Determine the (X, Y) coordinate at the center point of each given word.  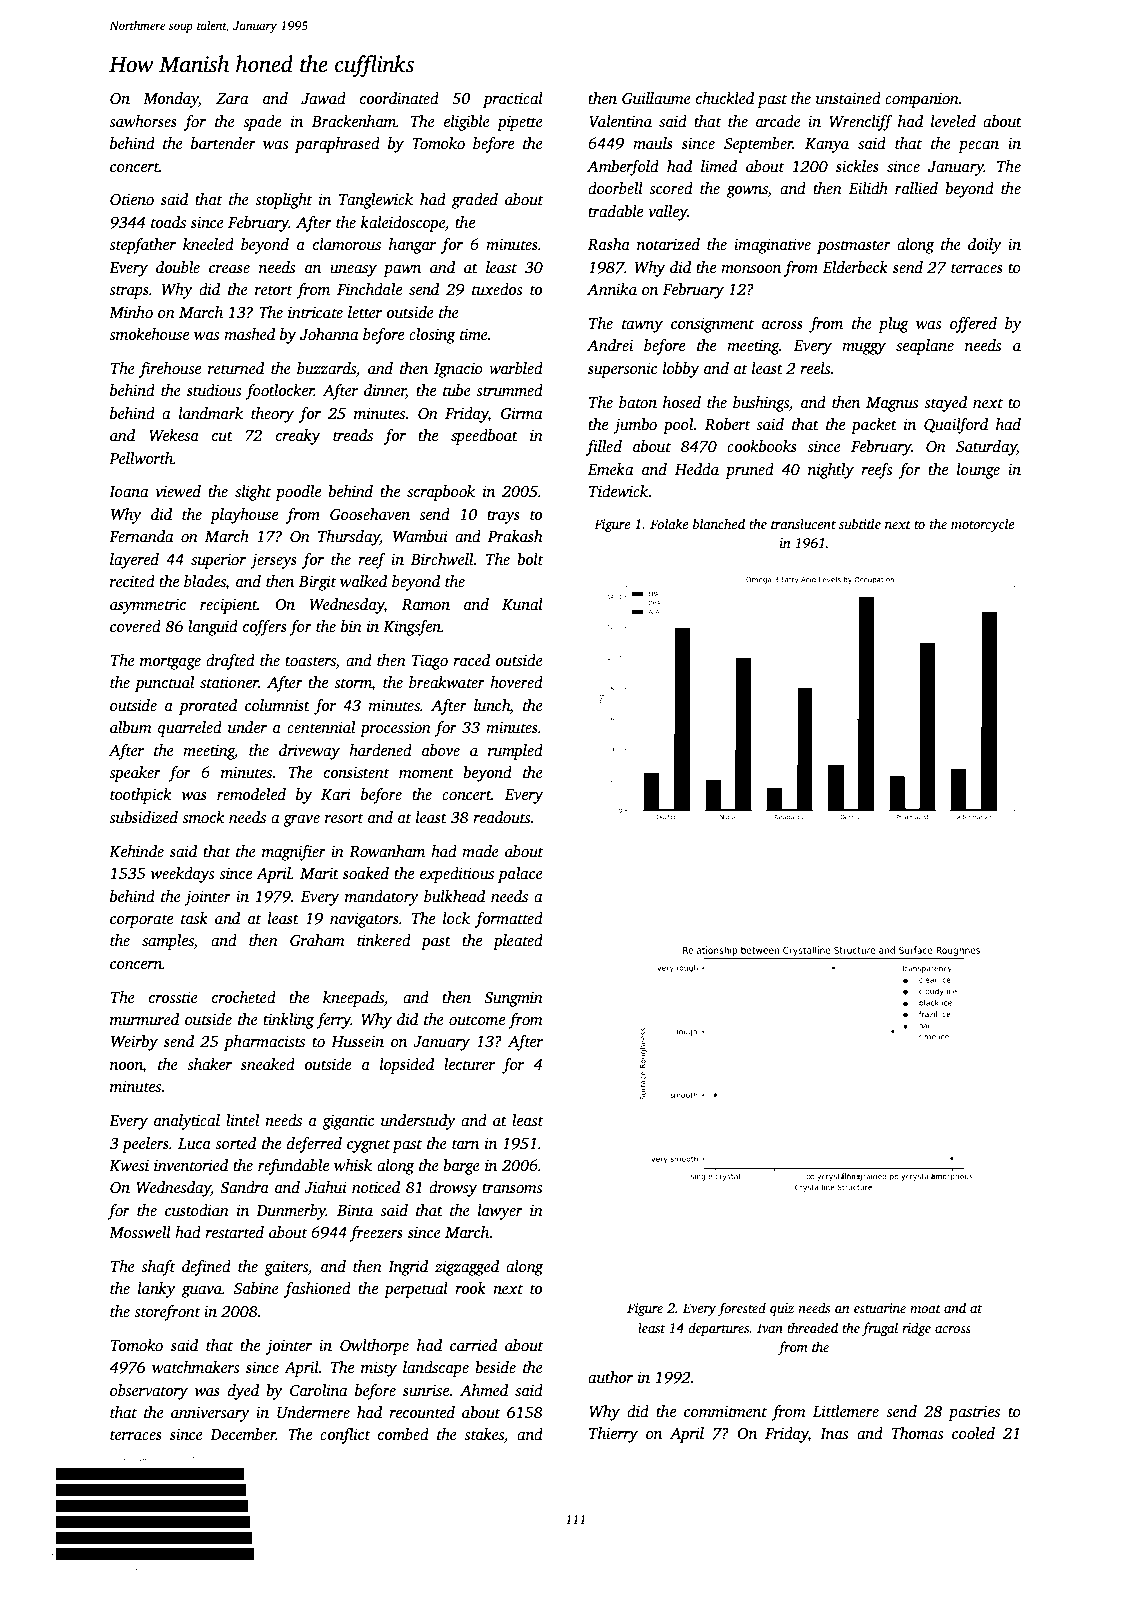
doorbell (615, 188)
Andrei (610, 345)
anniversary (210, 1414)
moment (426, 773)
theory (272, 415)
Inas (834, 1433)
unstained (848, 98)
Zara (232, 98)
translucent (803, 523)
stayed (945, 404)
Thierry (613, 1435)
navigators (364, 920)
